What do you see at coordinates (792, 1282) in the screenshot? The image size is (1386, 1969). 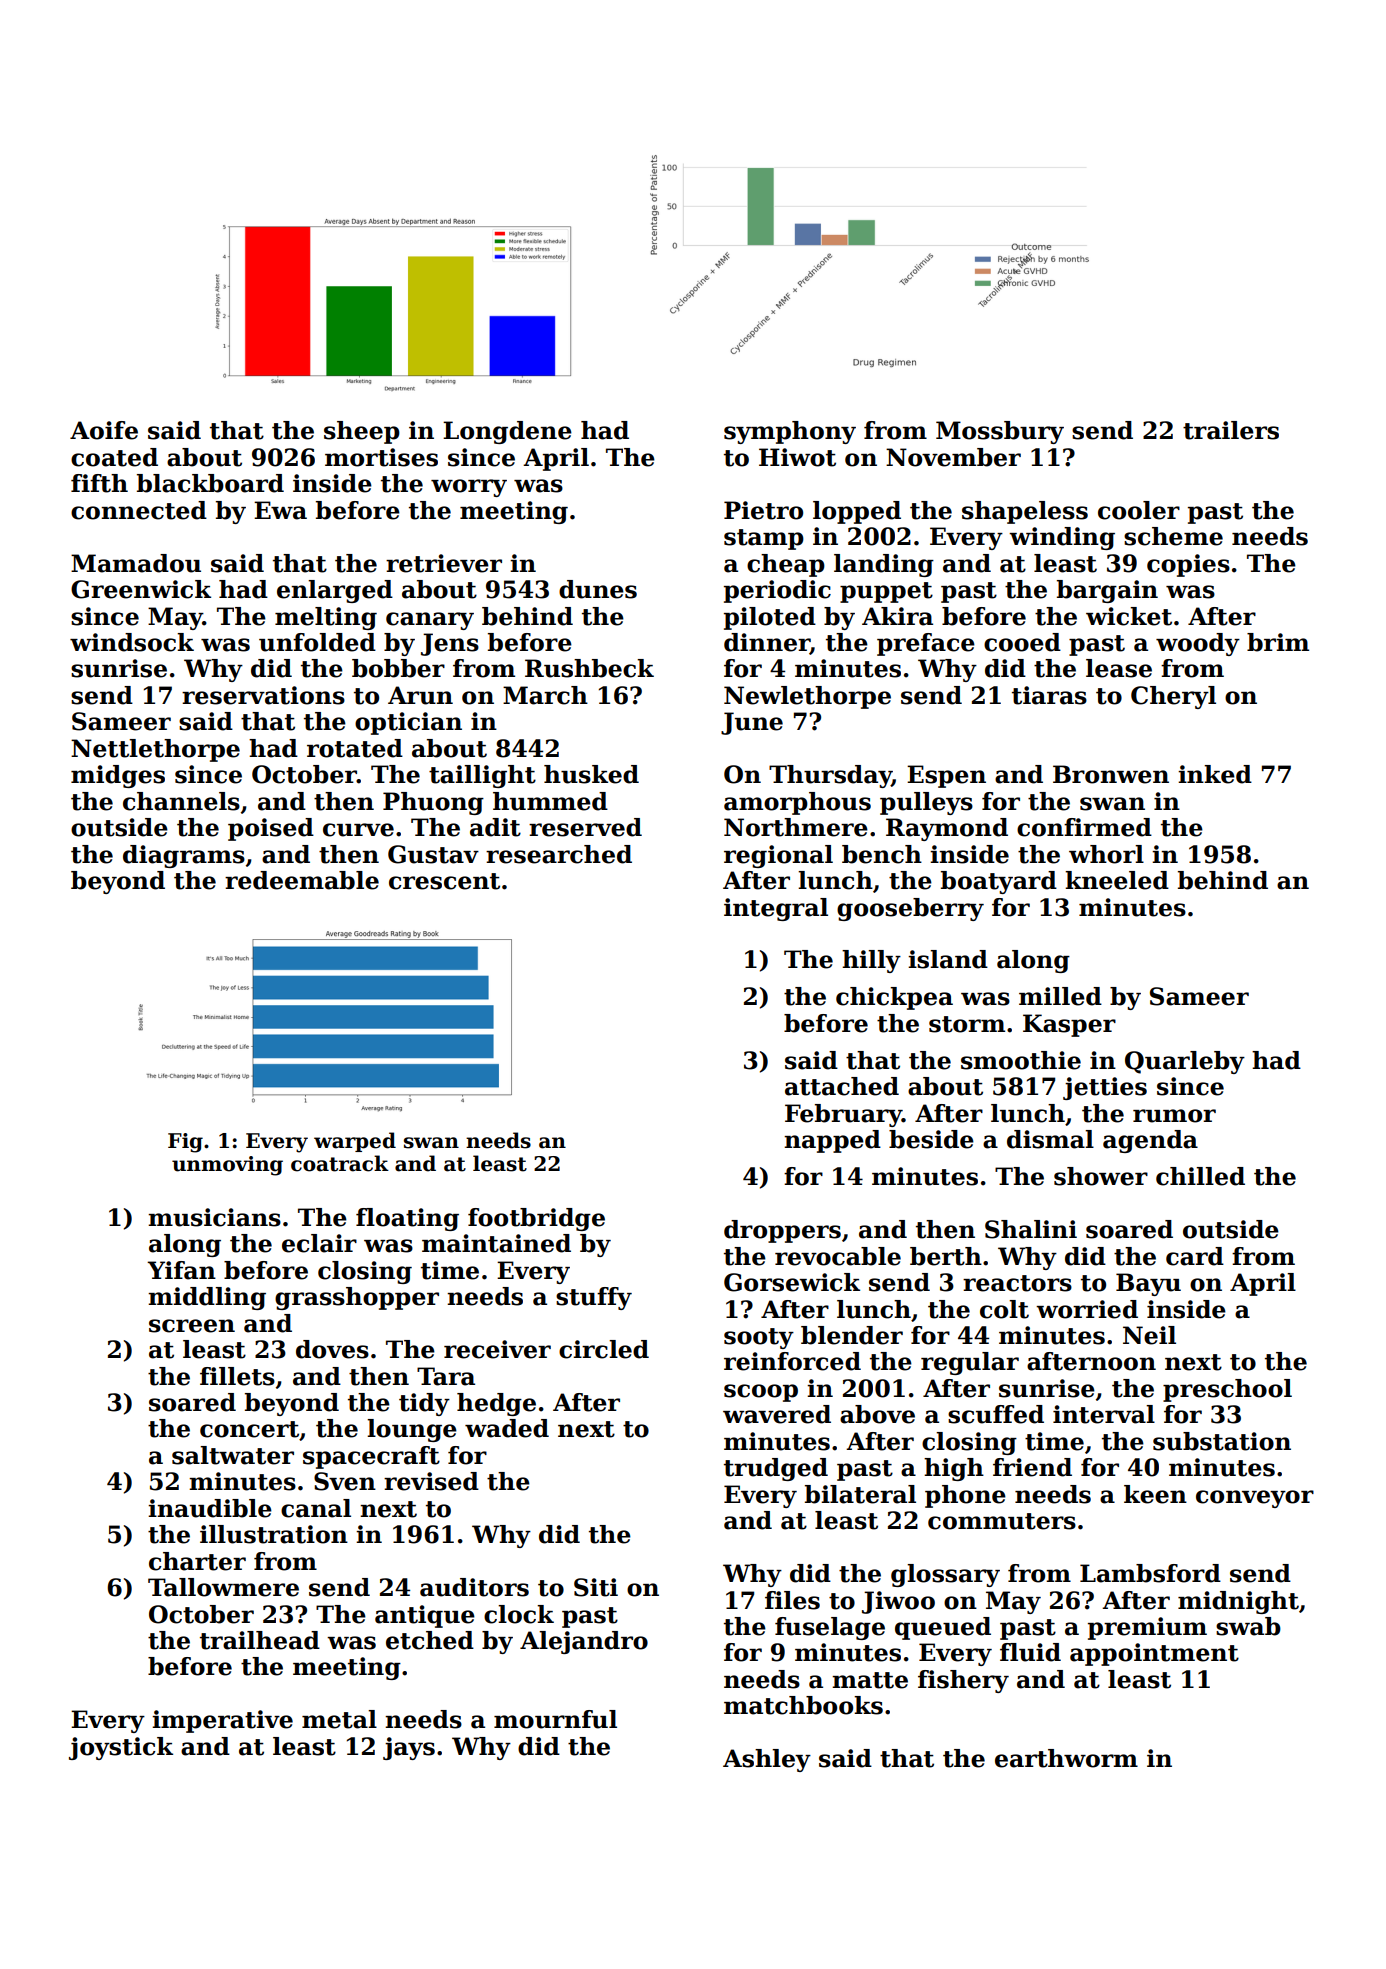 I see `Gorsewick` at bounding box center [792, 1282].
